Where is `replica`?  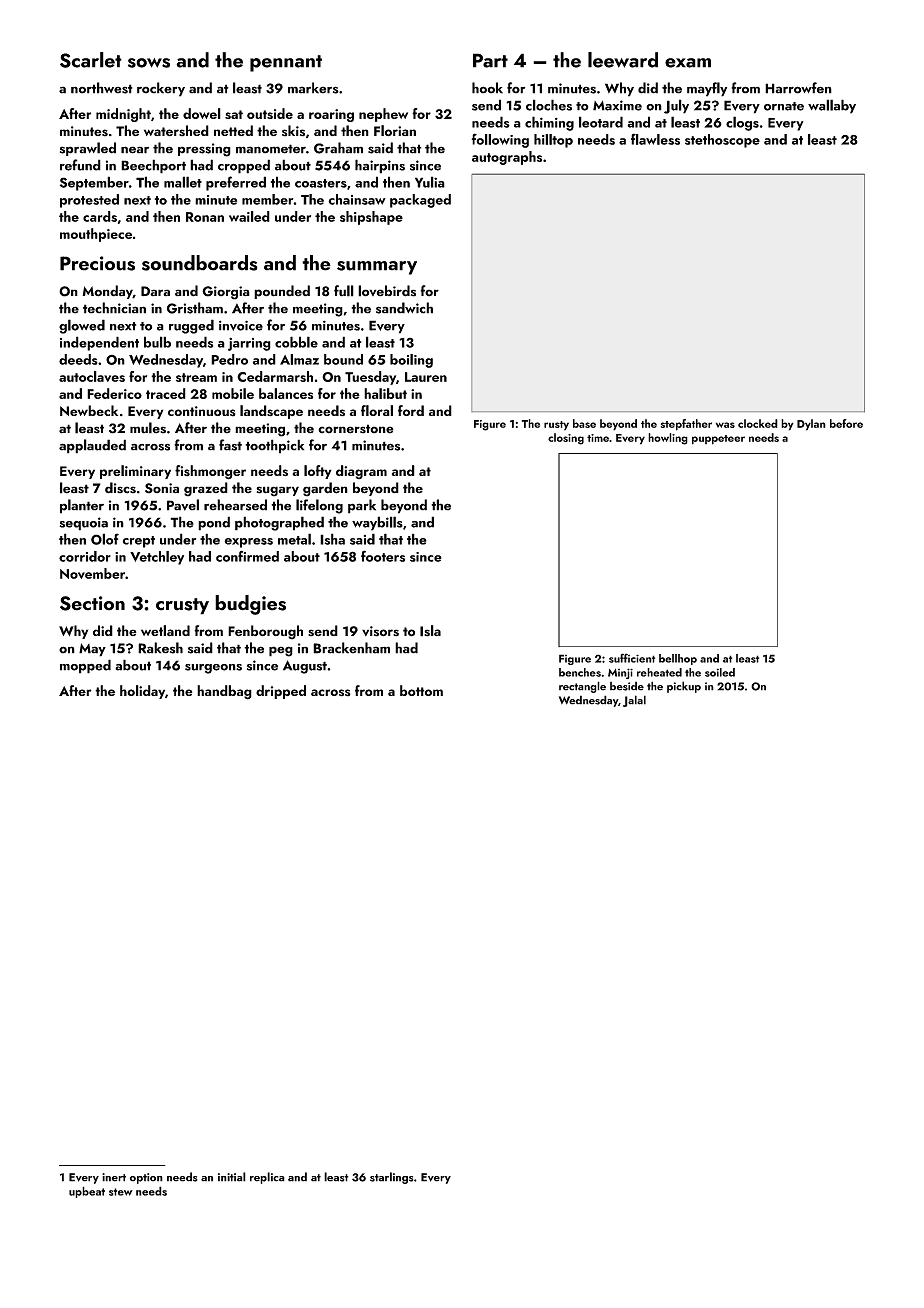
replica is located at coordinates (267, 1178).
